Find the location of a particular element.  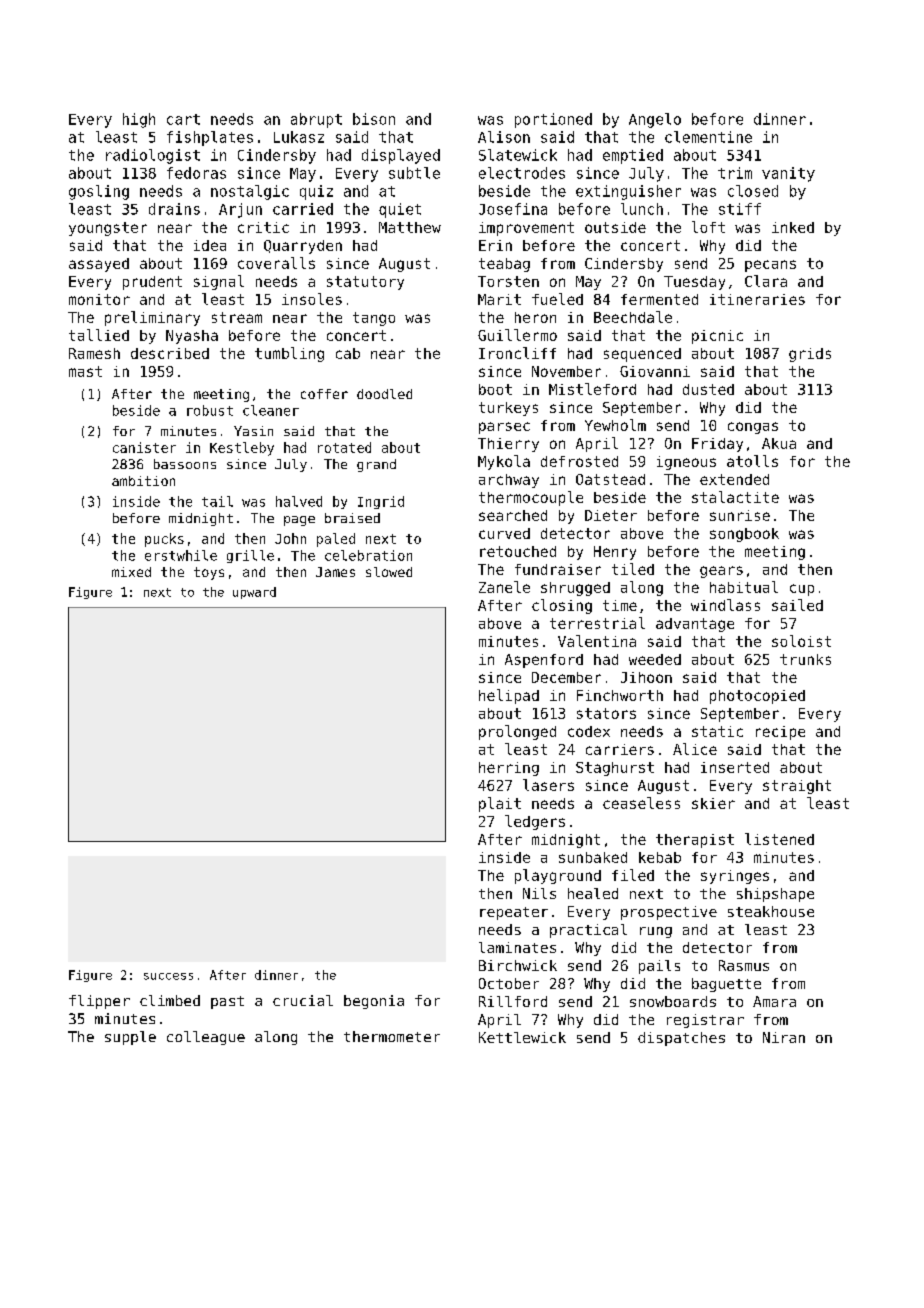

boot is located at coordinates (495, 389).
